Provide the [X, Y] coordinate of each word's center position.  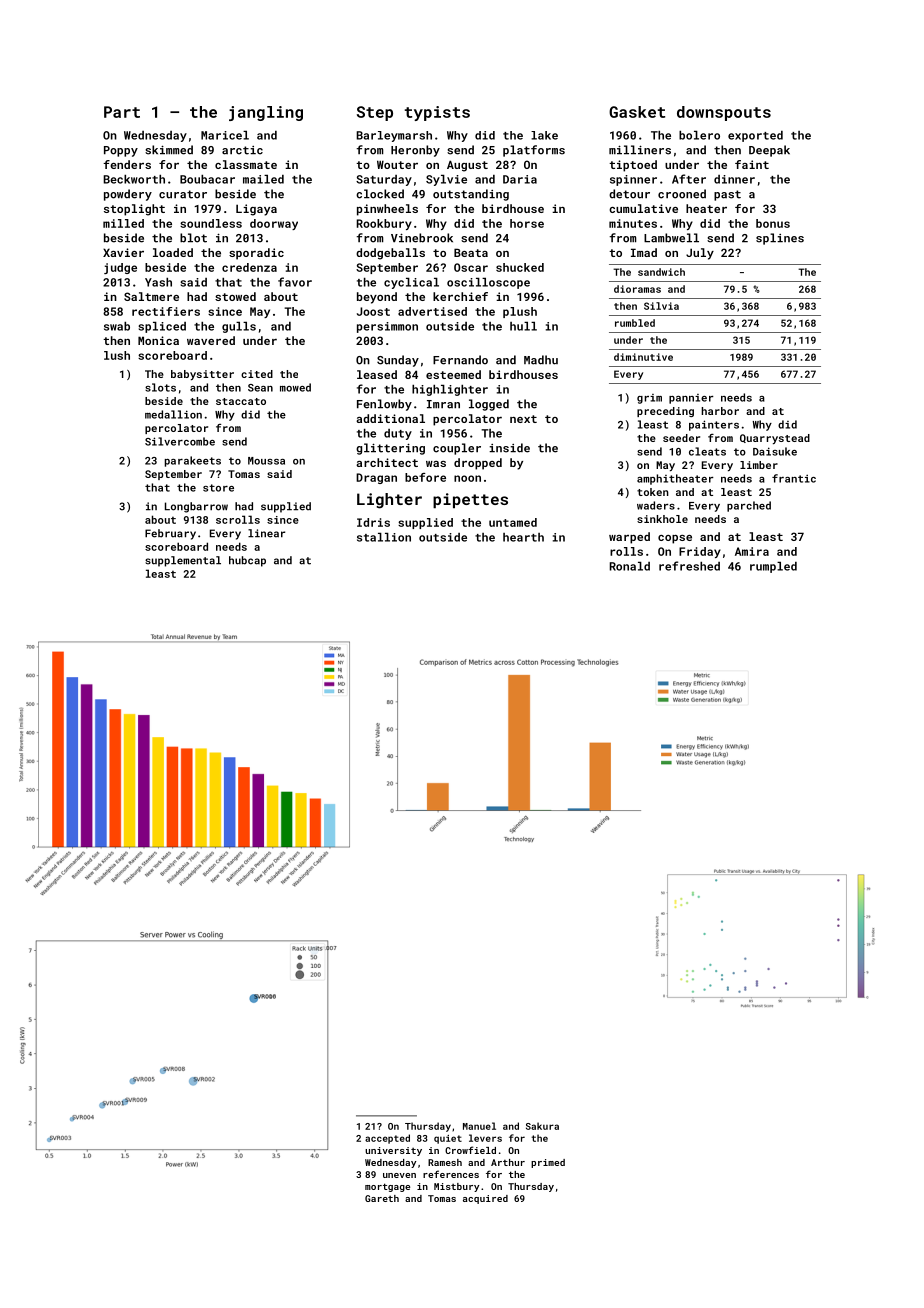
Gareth [382, 1198]
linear [266, 533]
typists [437, 113]
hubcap [247, 561]
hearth [523, 537]
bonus [773, 223]
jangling [266, 113]
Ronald [630, 566]
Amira [752, 551]
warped [629, 538]
